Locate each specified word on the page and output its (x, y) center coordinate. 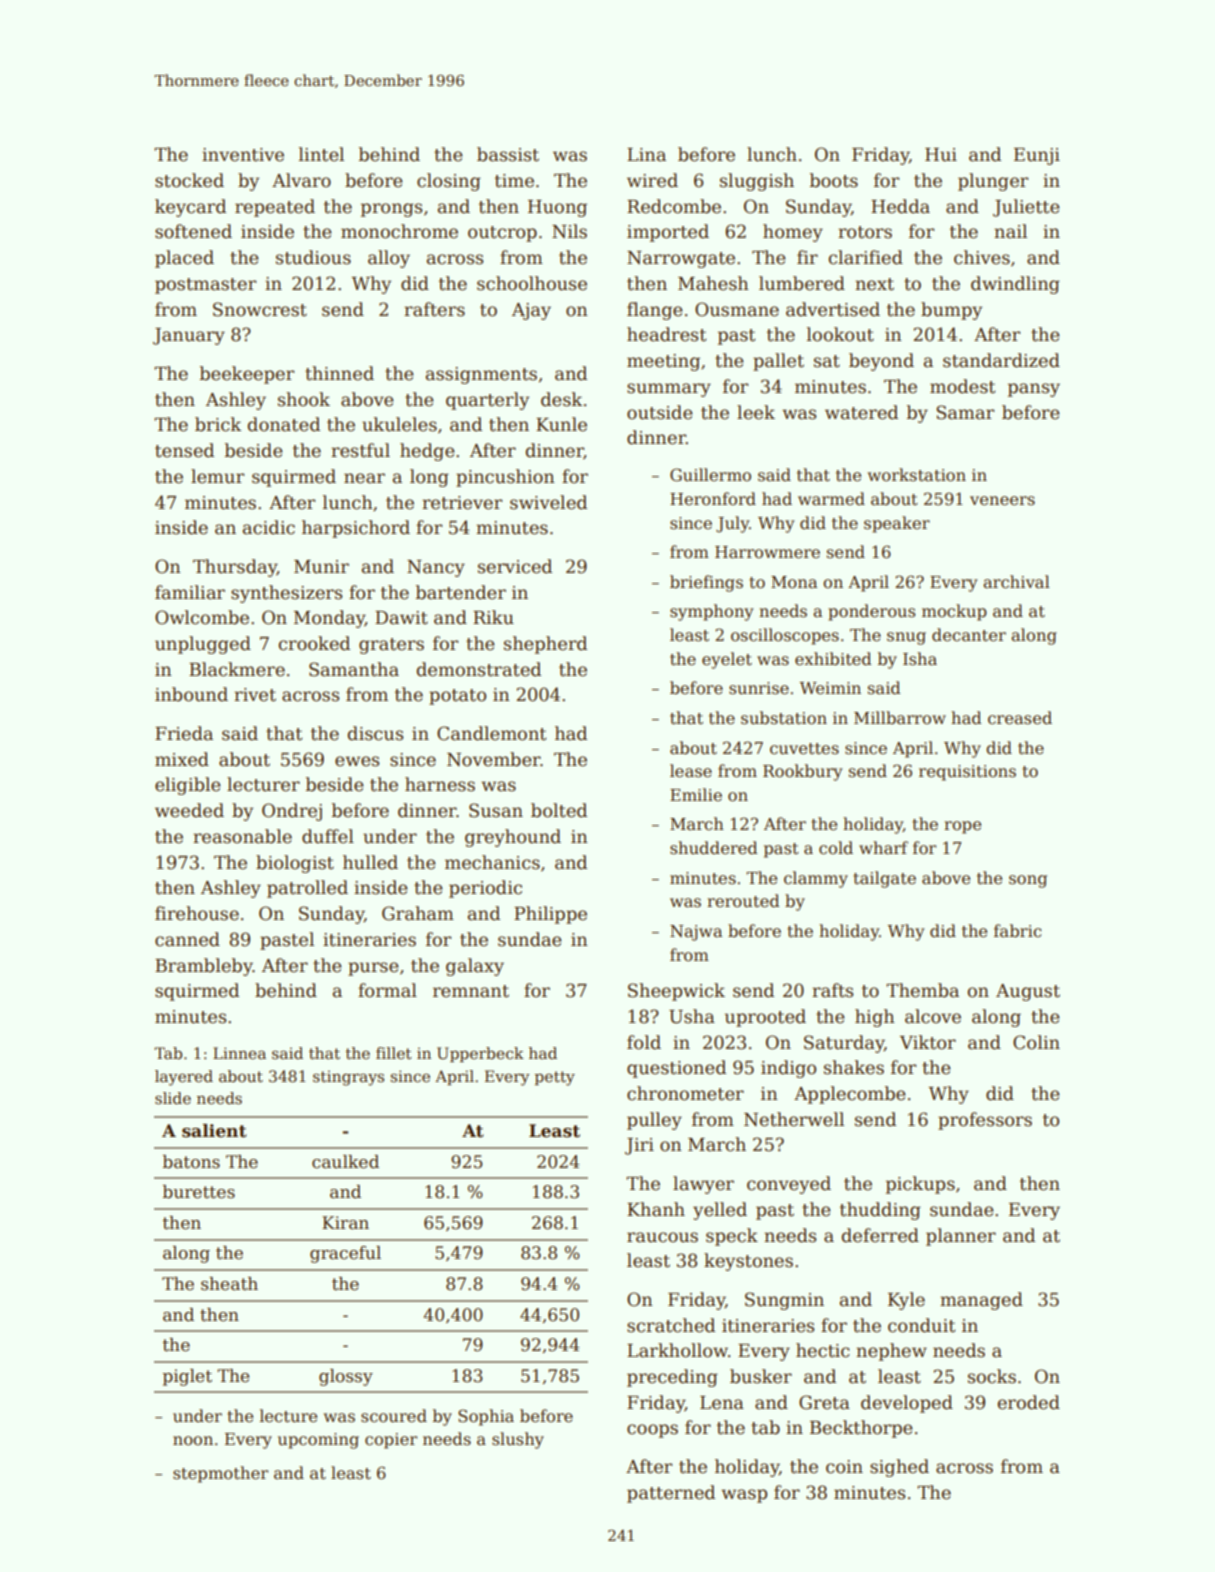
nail (1010, 231)
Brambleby (204, 967)
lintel (321, 154)
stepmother (220, 1474)
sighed (899, 1468)
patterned (671, 1494)
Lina (646, 155)
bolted (559, 810)
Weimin (830, 688)
